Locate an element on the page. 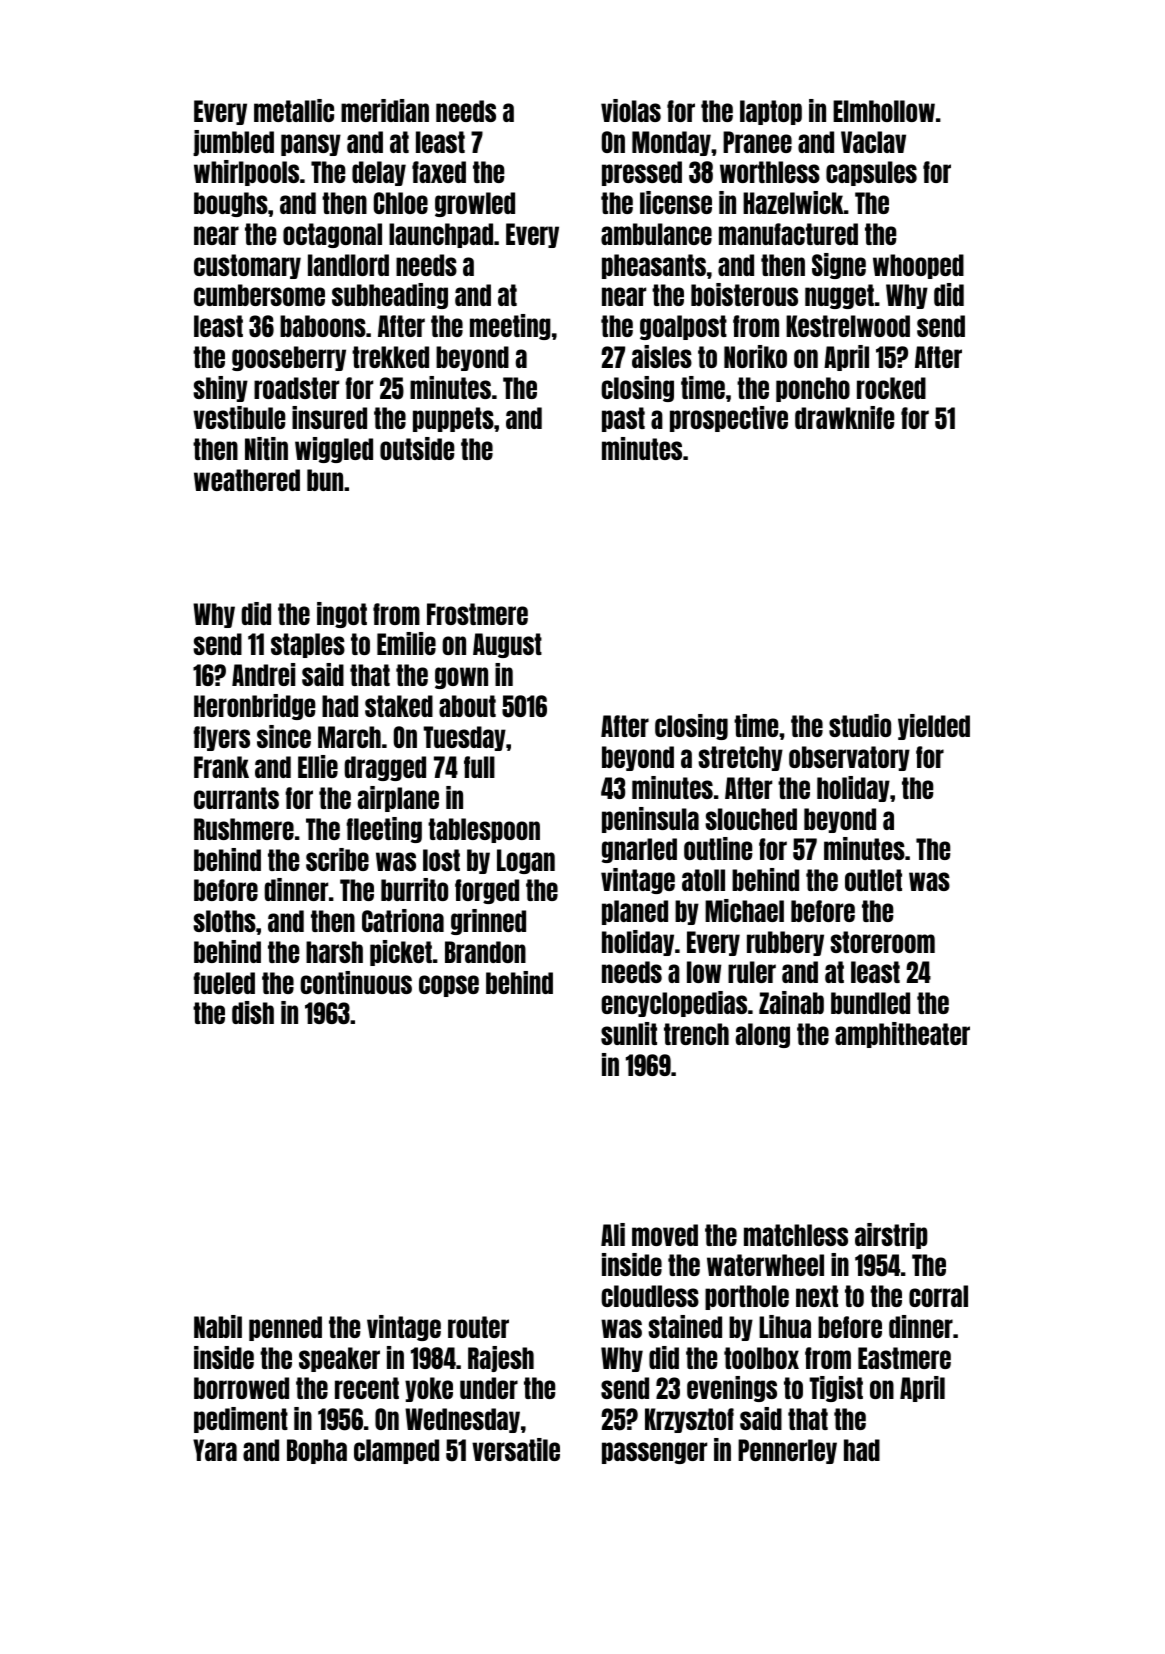  amphitheater is located at coordinates (902, 1035).
